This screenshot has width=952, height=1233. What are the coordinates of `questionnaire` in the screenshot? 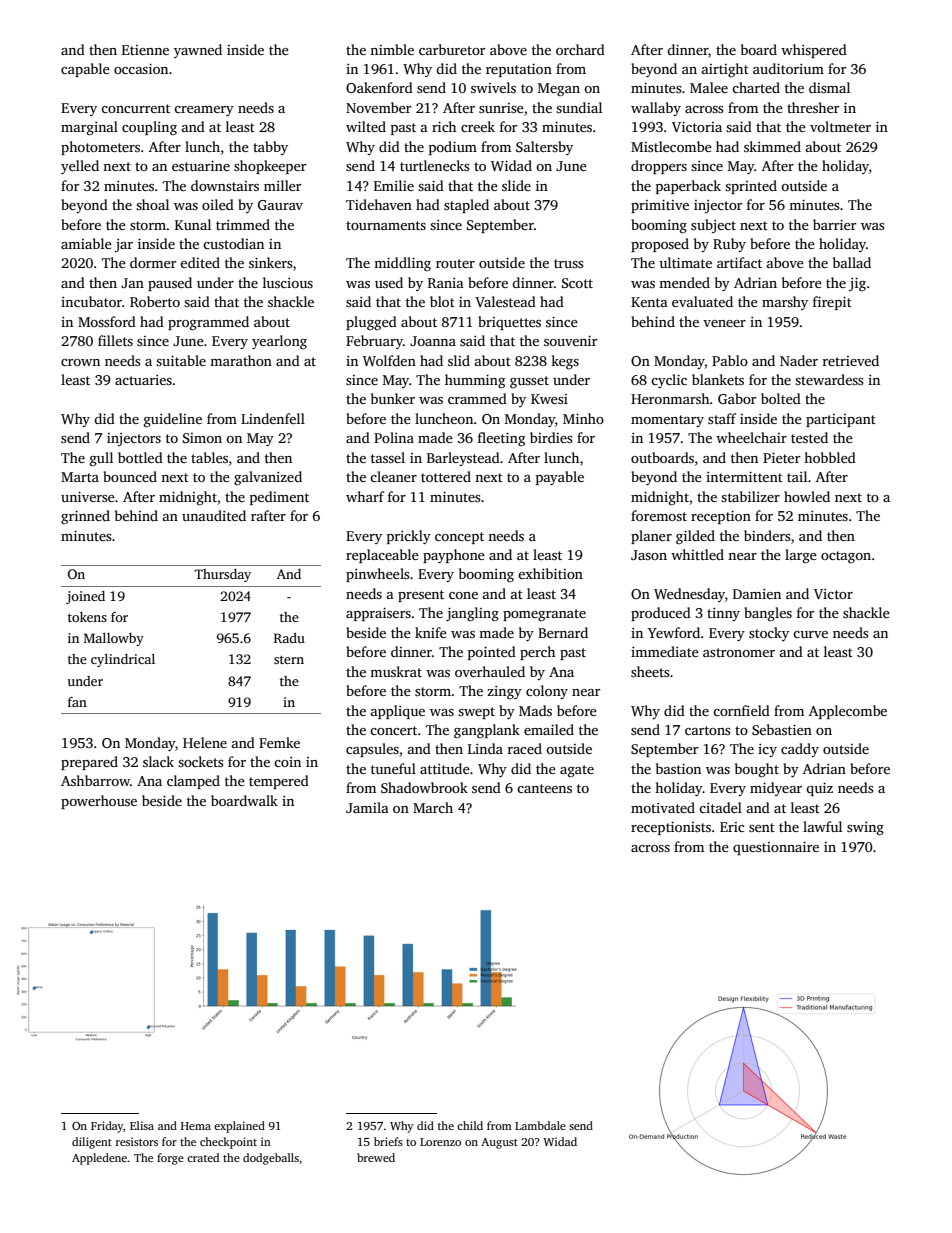 It's located at (776, 848).
